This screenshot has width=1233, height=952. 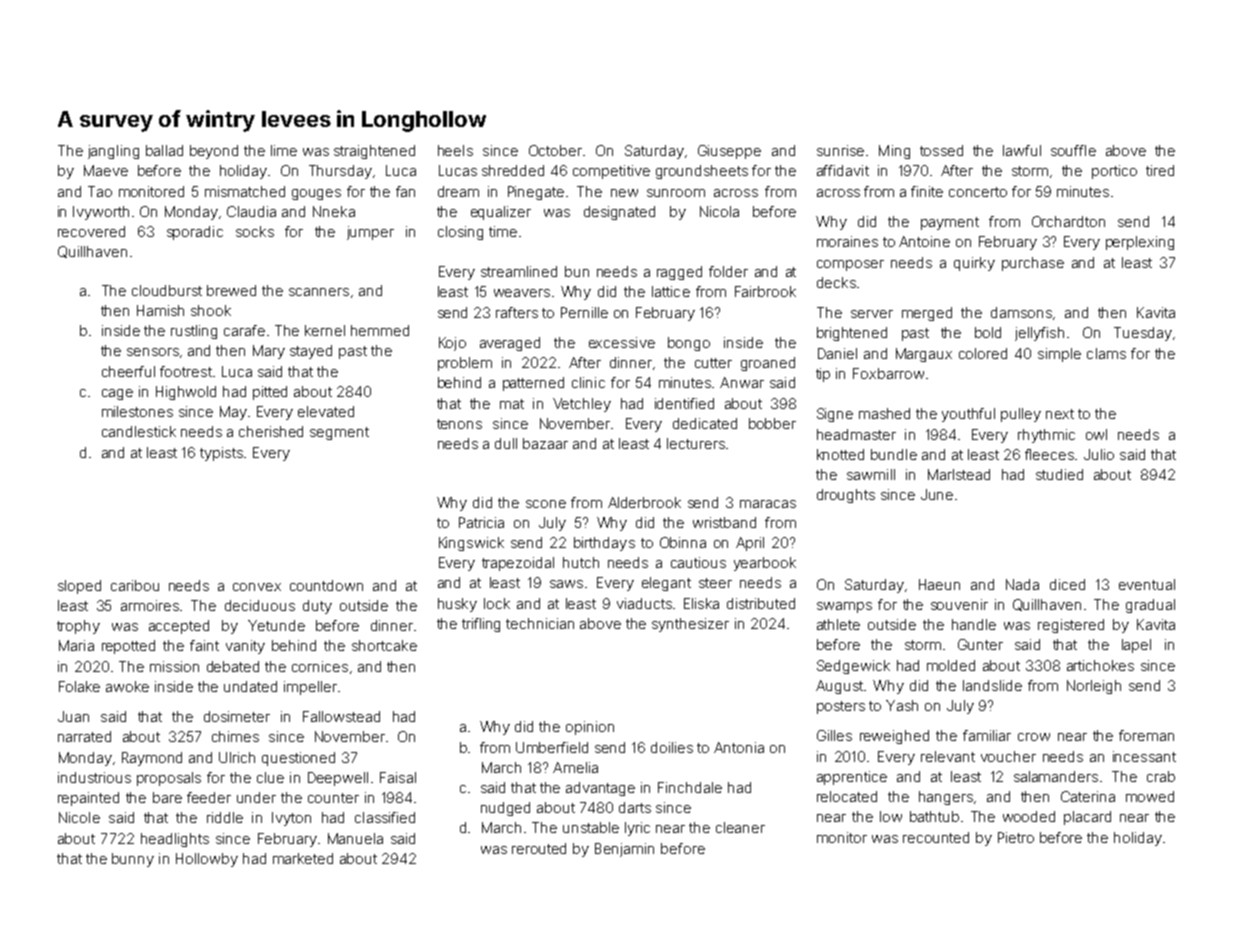 What do you see at coordinates (319, 292) in the screenshot?
I see `scanners` at bounding box center [319, 292].
